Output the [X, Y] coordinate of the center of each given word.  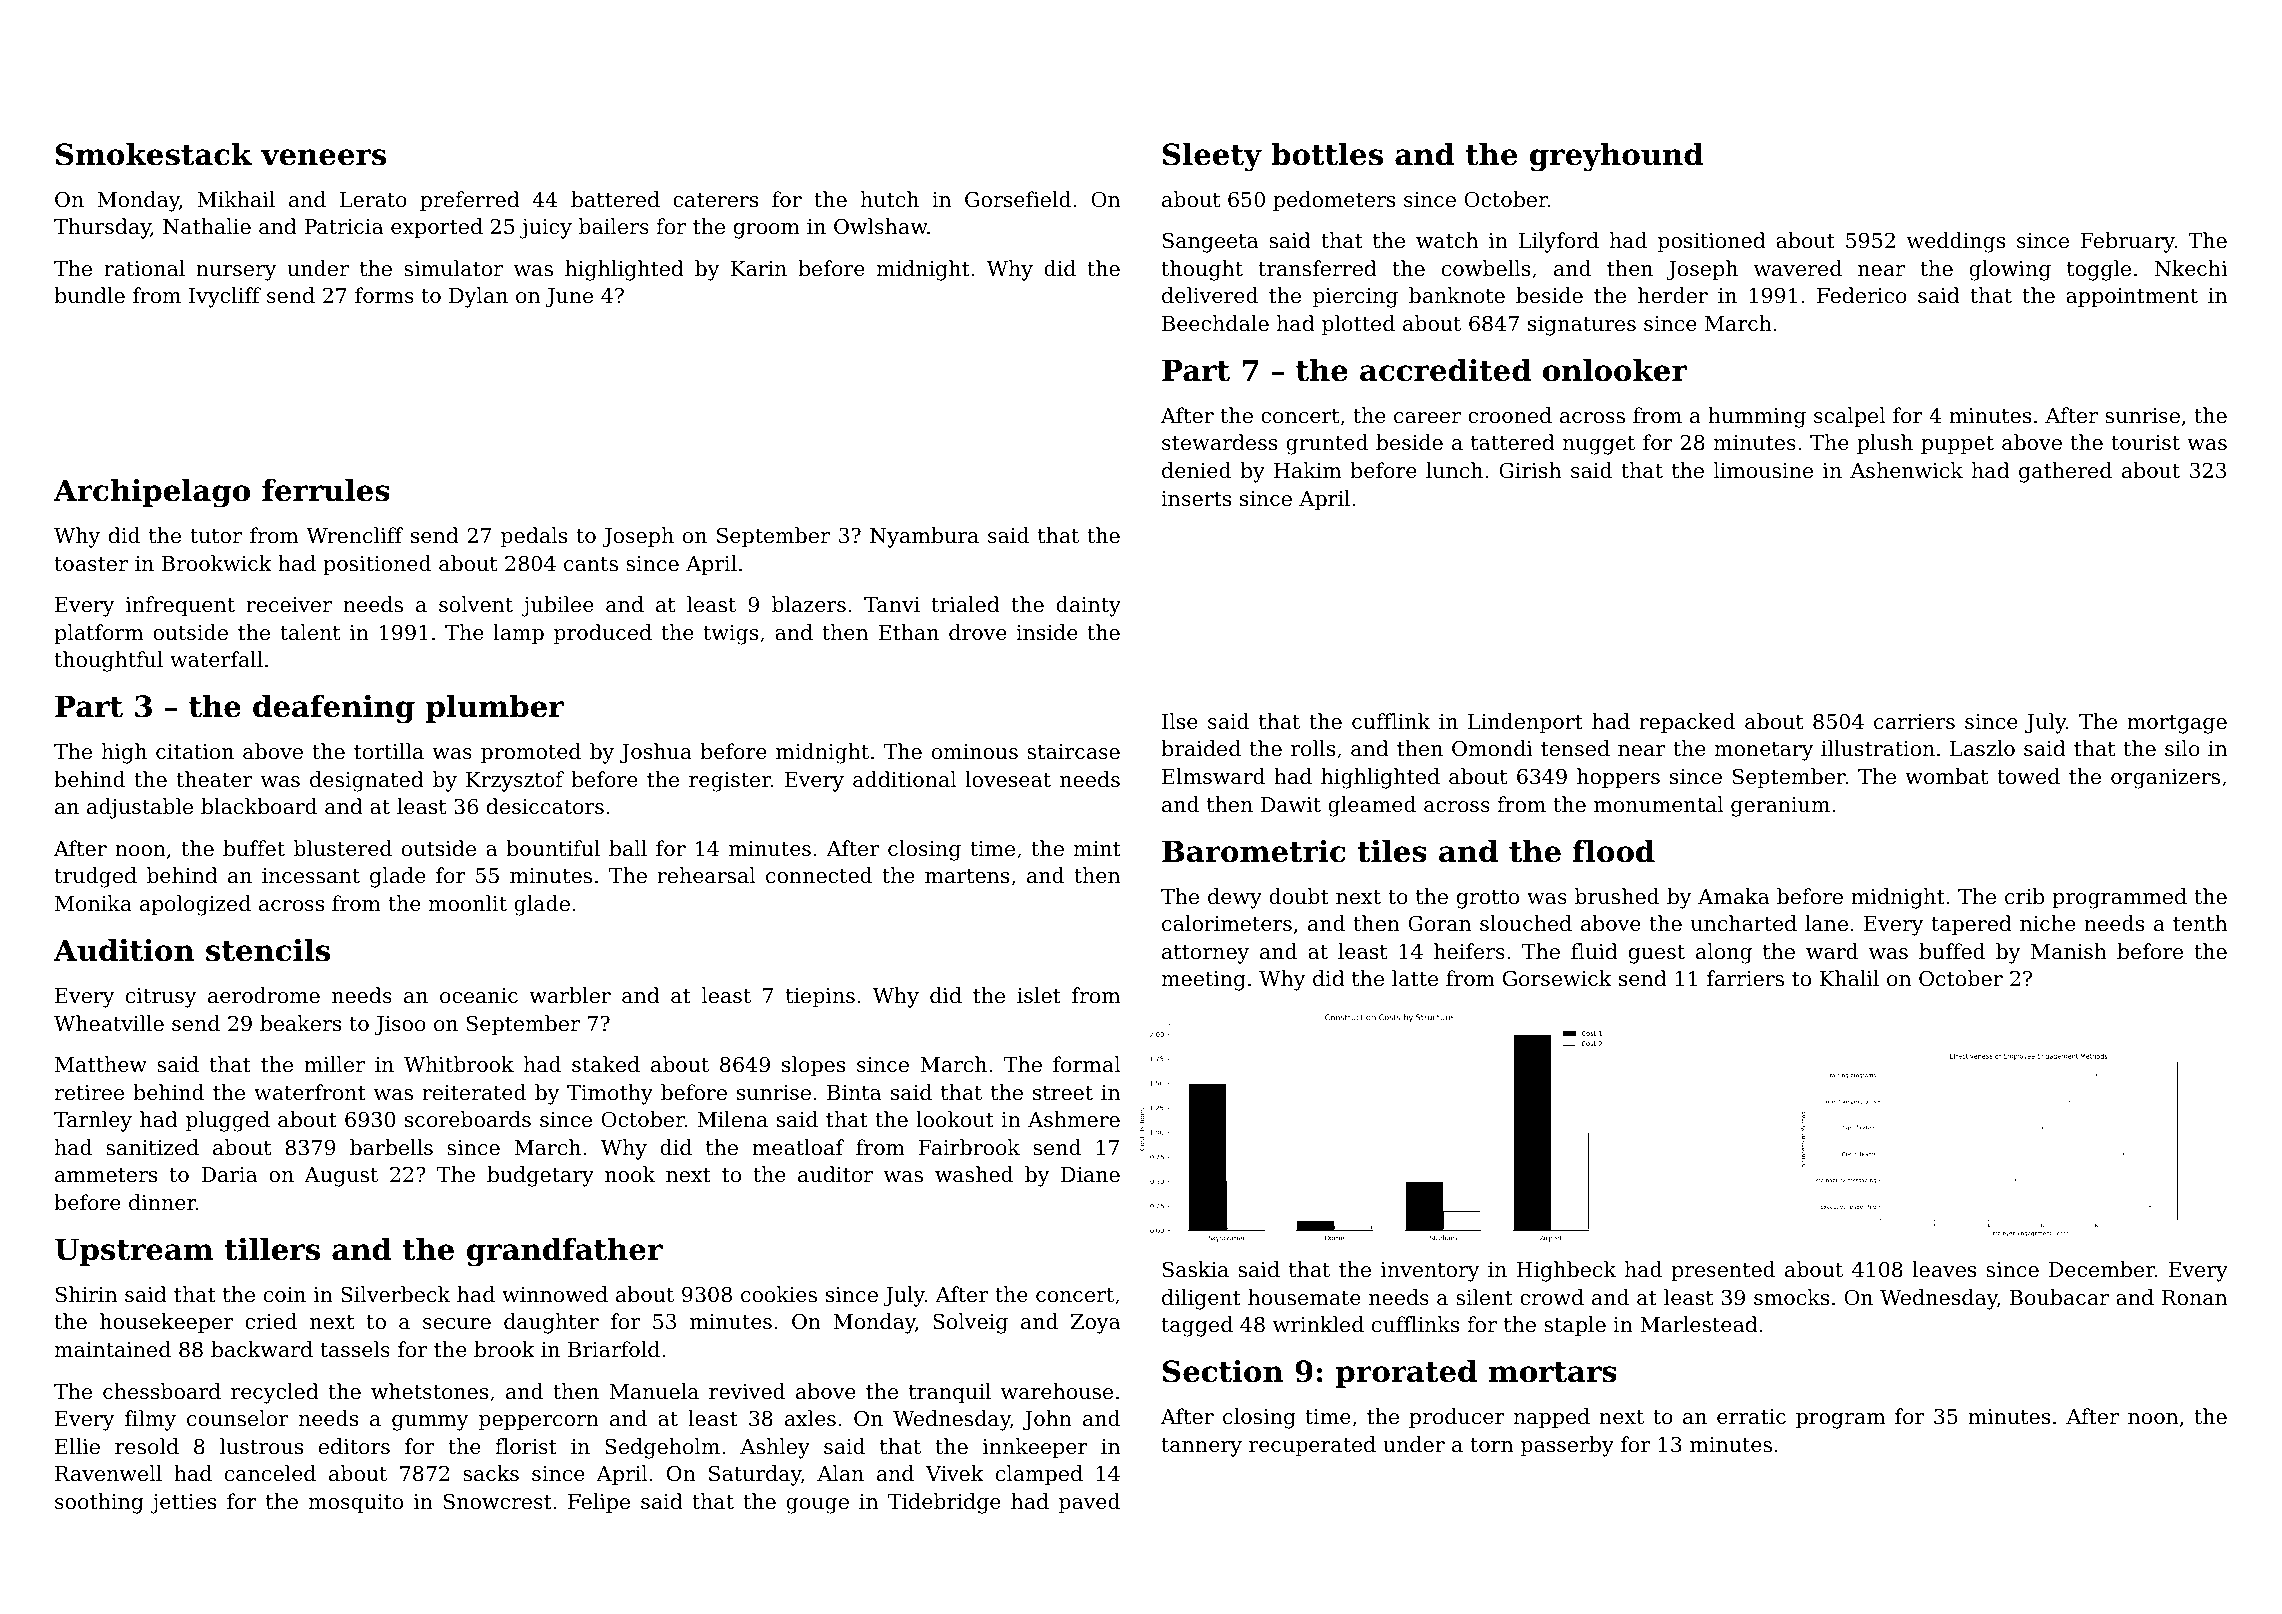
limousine [1763, 470]
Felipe [599, 1503]
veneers [323, 157]
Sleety [1212, 157]
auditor [835, 1174]
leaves [1944, 1269]
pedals [534, 537]
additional [904, 779]
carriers [1914, 722]
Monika [93, 903]
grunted [1327, 444]
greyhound [1616, 157]
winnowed [555, 1294]
